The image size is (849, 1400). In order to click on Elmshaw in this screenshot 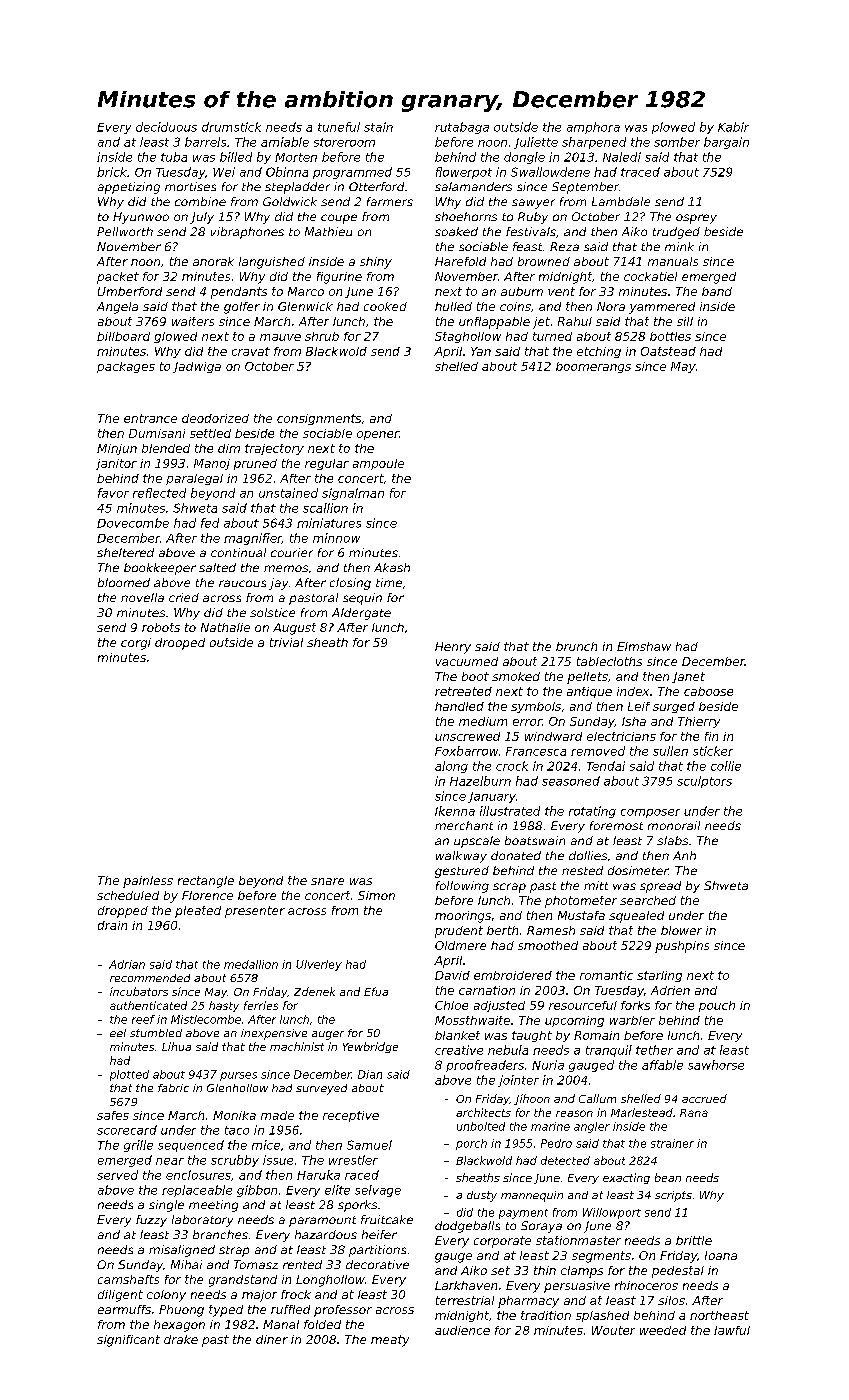, I will do `click(644, 646)`.
